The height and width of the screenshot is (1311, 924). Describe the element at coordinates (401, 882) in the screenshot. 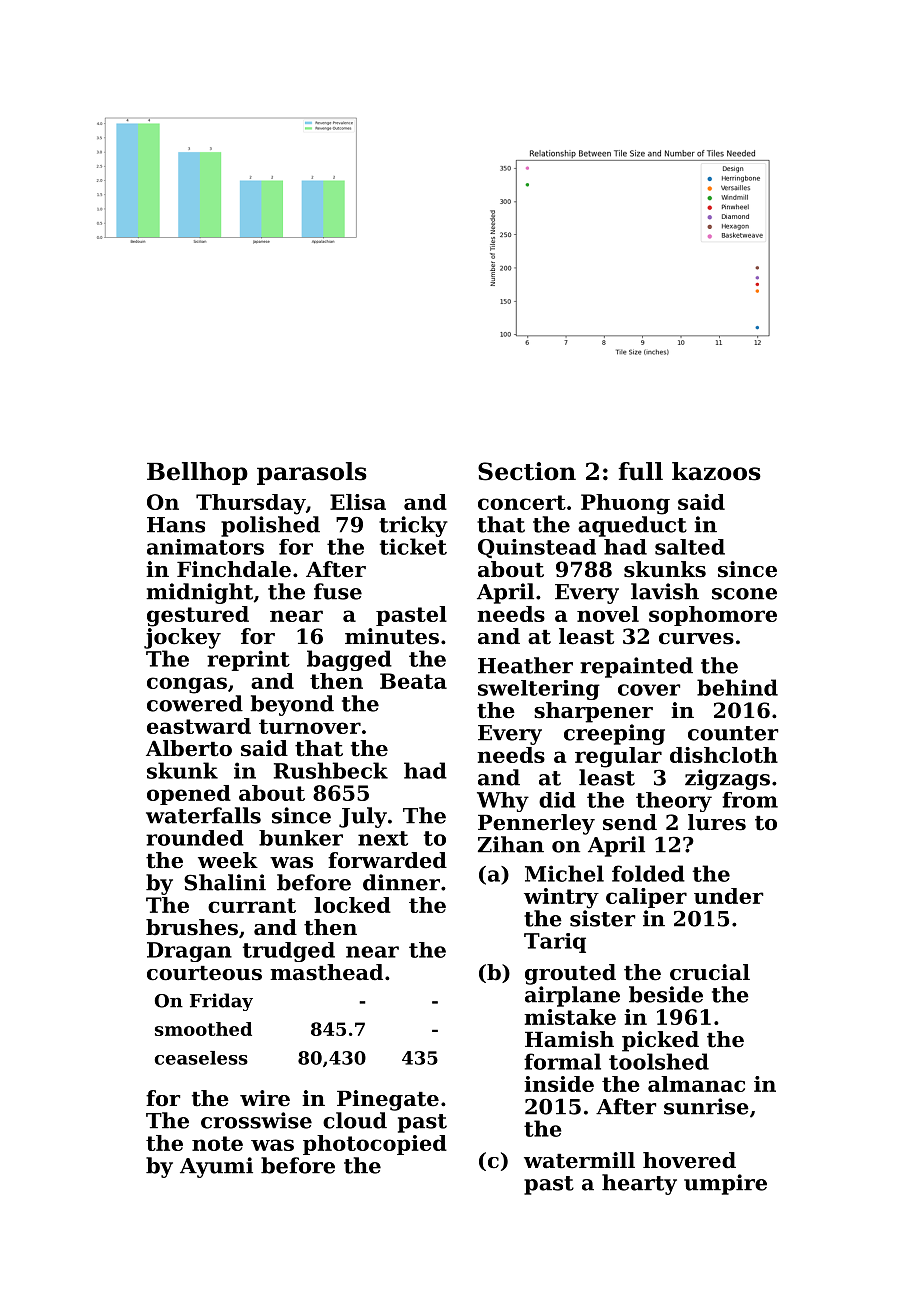

I see `dinner` at that location.
